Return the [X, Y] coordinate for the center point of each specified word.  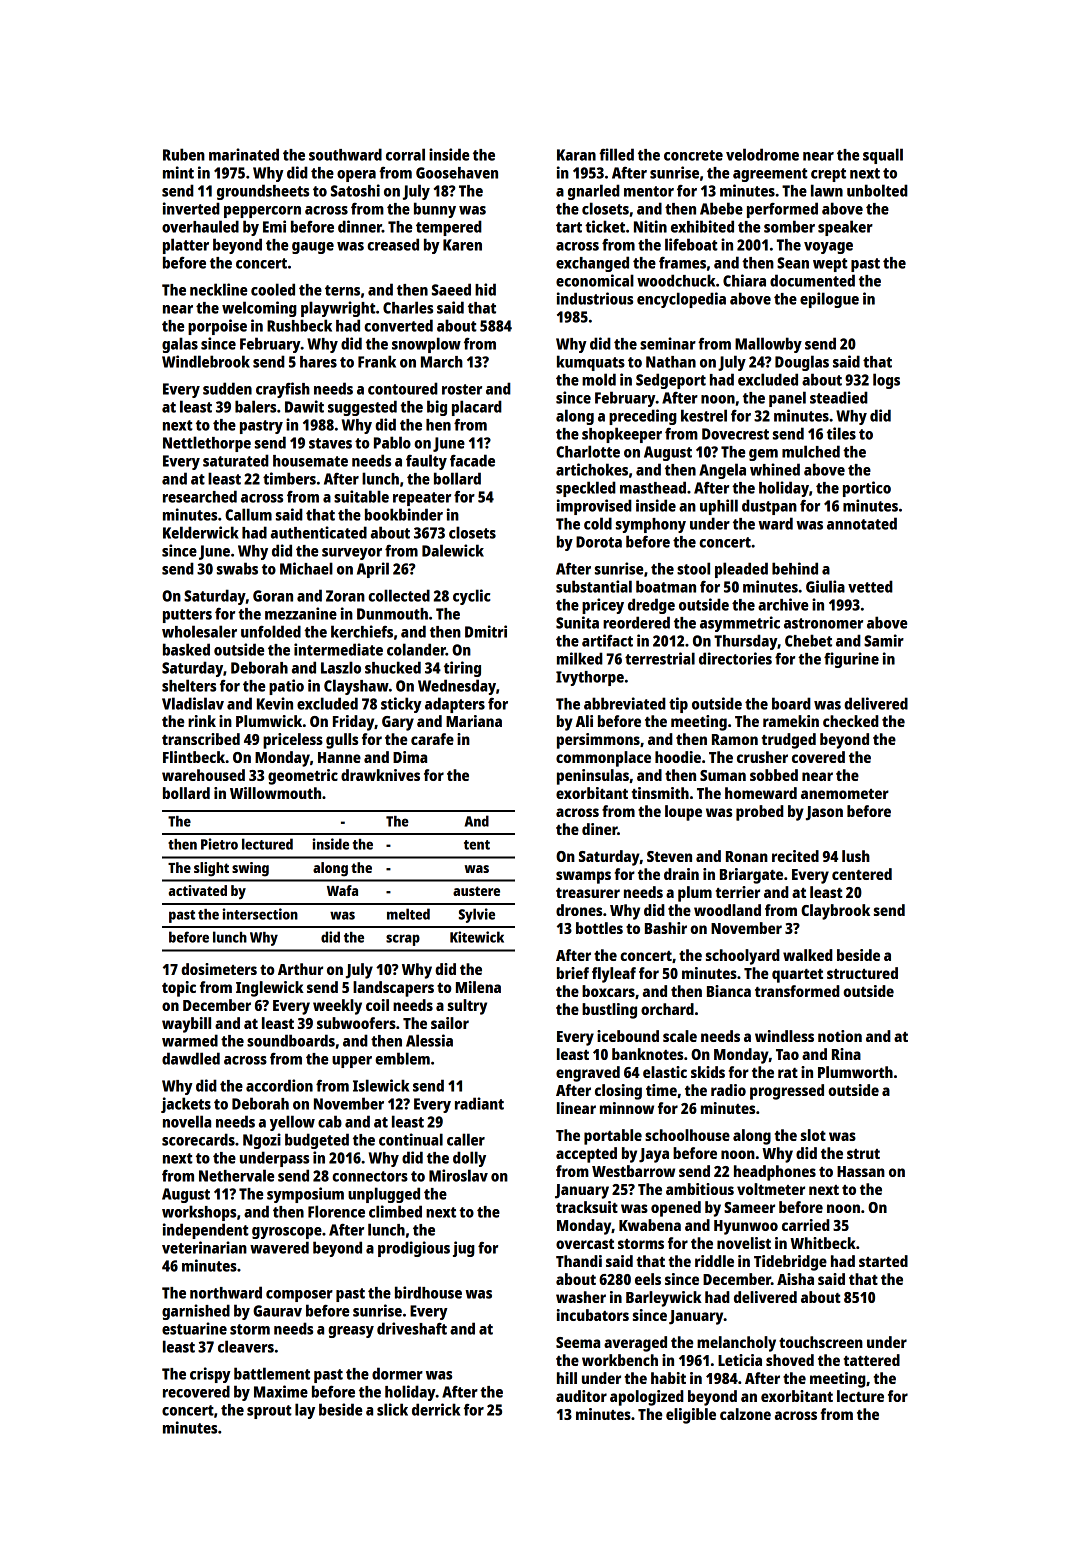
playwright [338, 309]
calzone [745, 1414]
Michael [306, 568]
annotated [862, 523]
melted [408, 914]
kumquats [591, 363]
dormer [397, 1373]
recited [795, 856]
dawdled [191, 1058]
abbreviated [625, 703]
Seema [578, 1342]
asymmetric [740, 624]
